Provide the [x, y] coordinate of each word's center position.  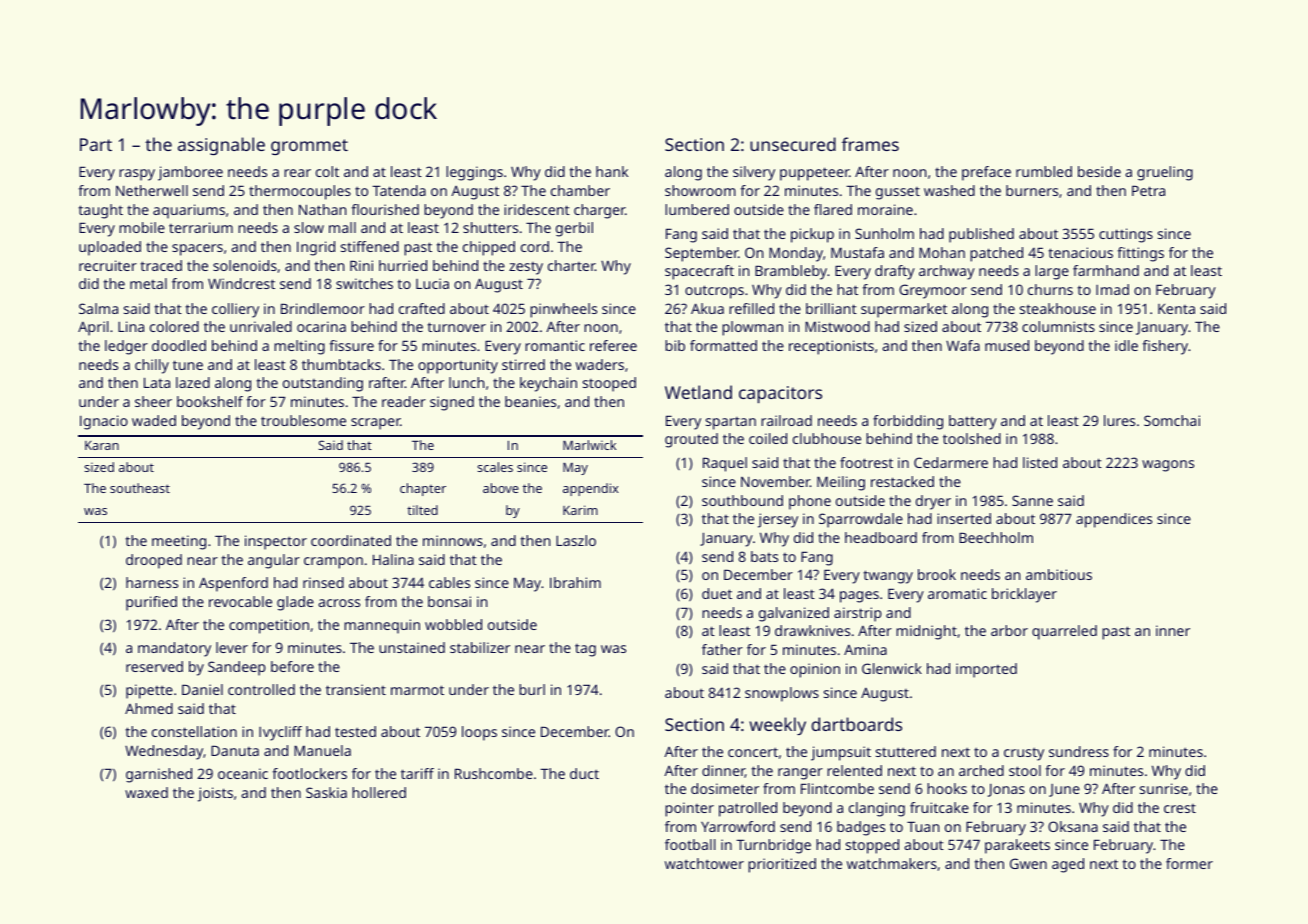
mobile [142, 227]
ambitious [1059, 574]
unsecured [793, 144]
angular [274, 561]
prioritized [782, 865]
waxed [146, 792]
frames [870, 144]
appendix [591, 489]
